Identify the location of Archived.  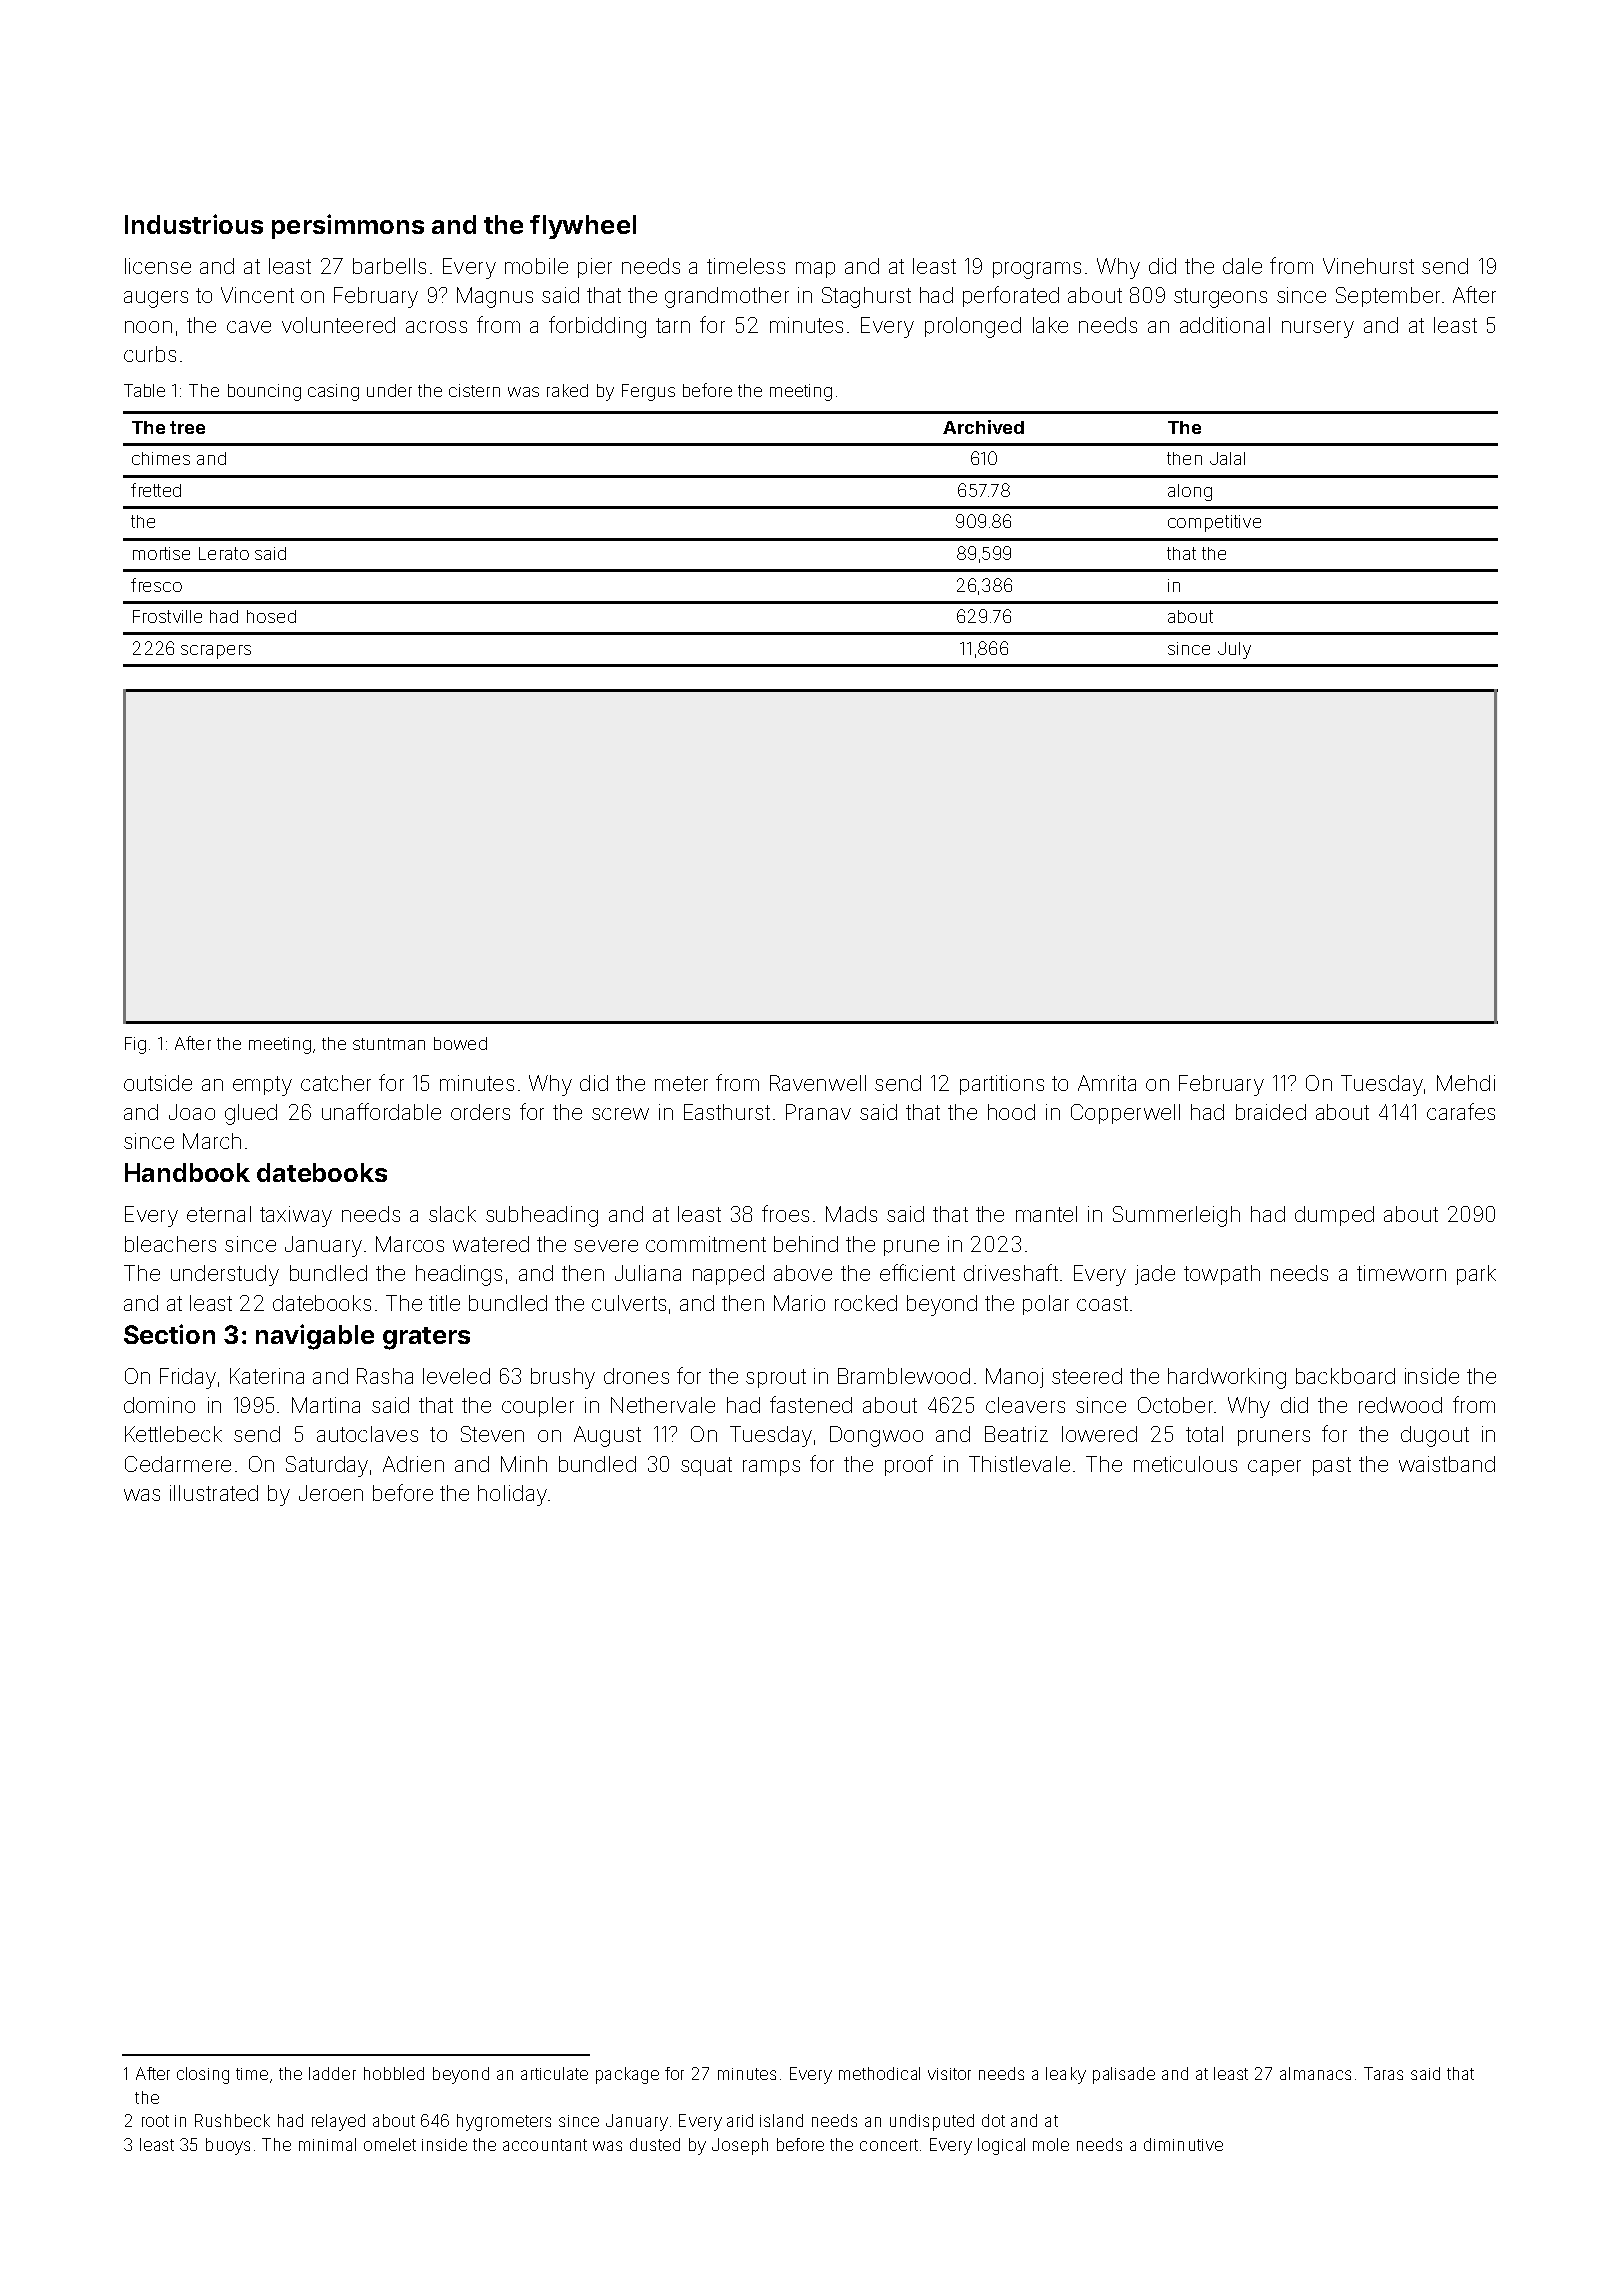
(983, 427).
